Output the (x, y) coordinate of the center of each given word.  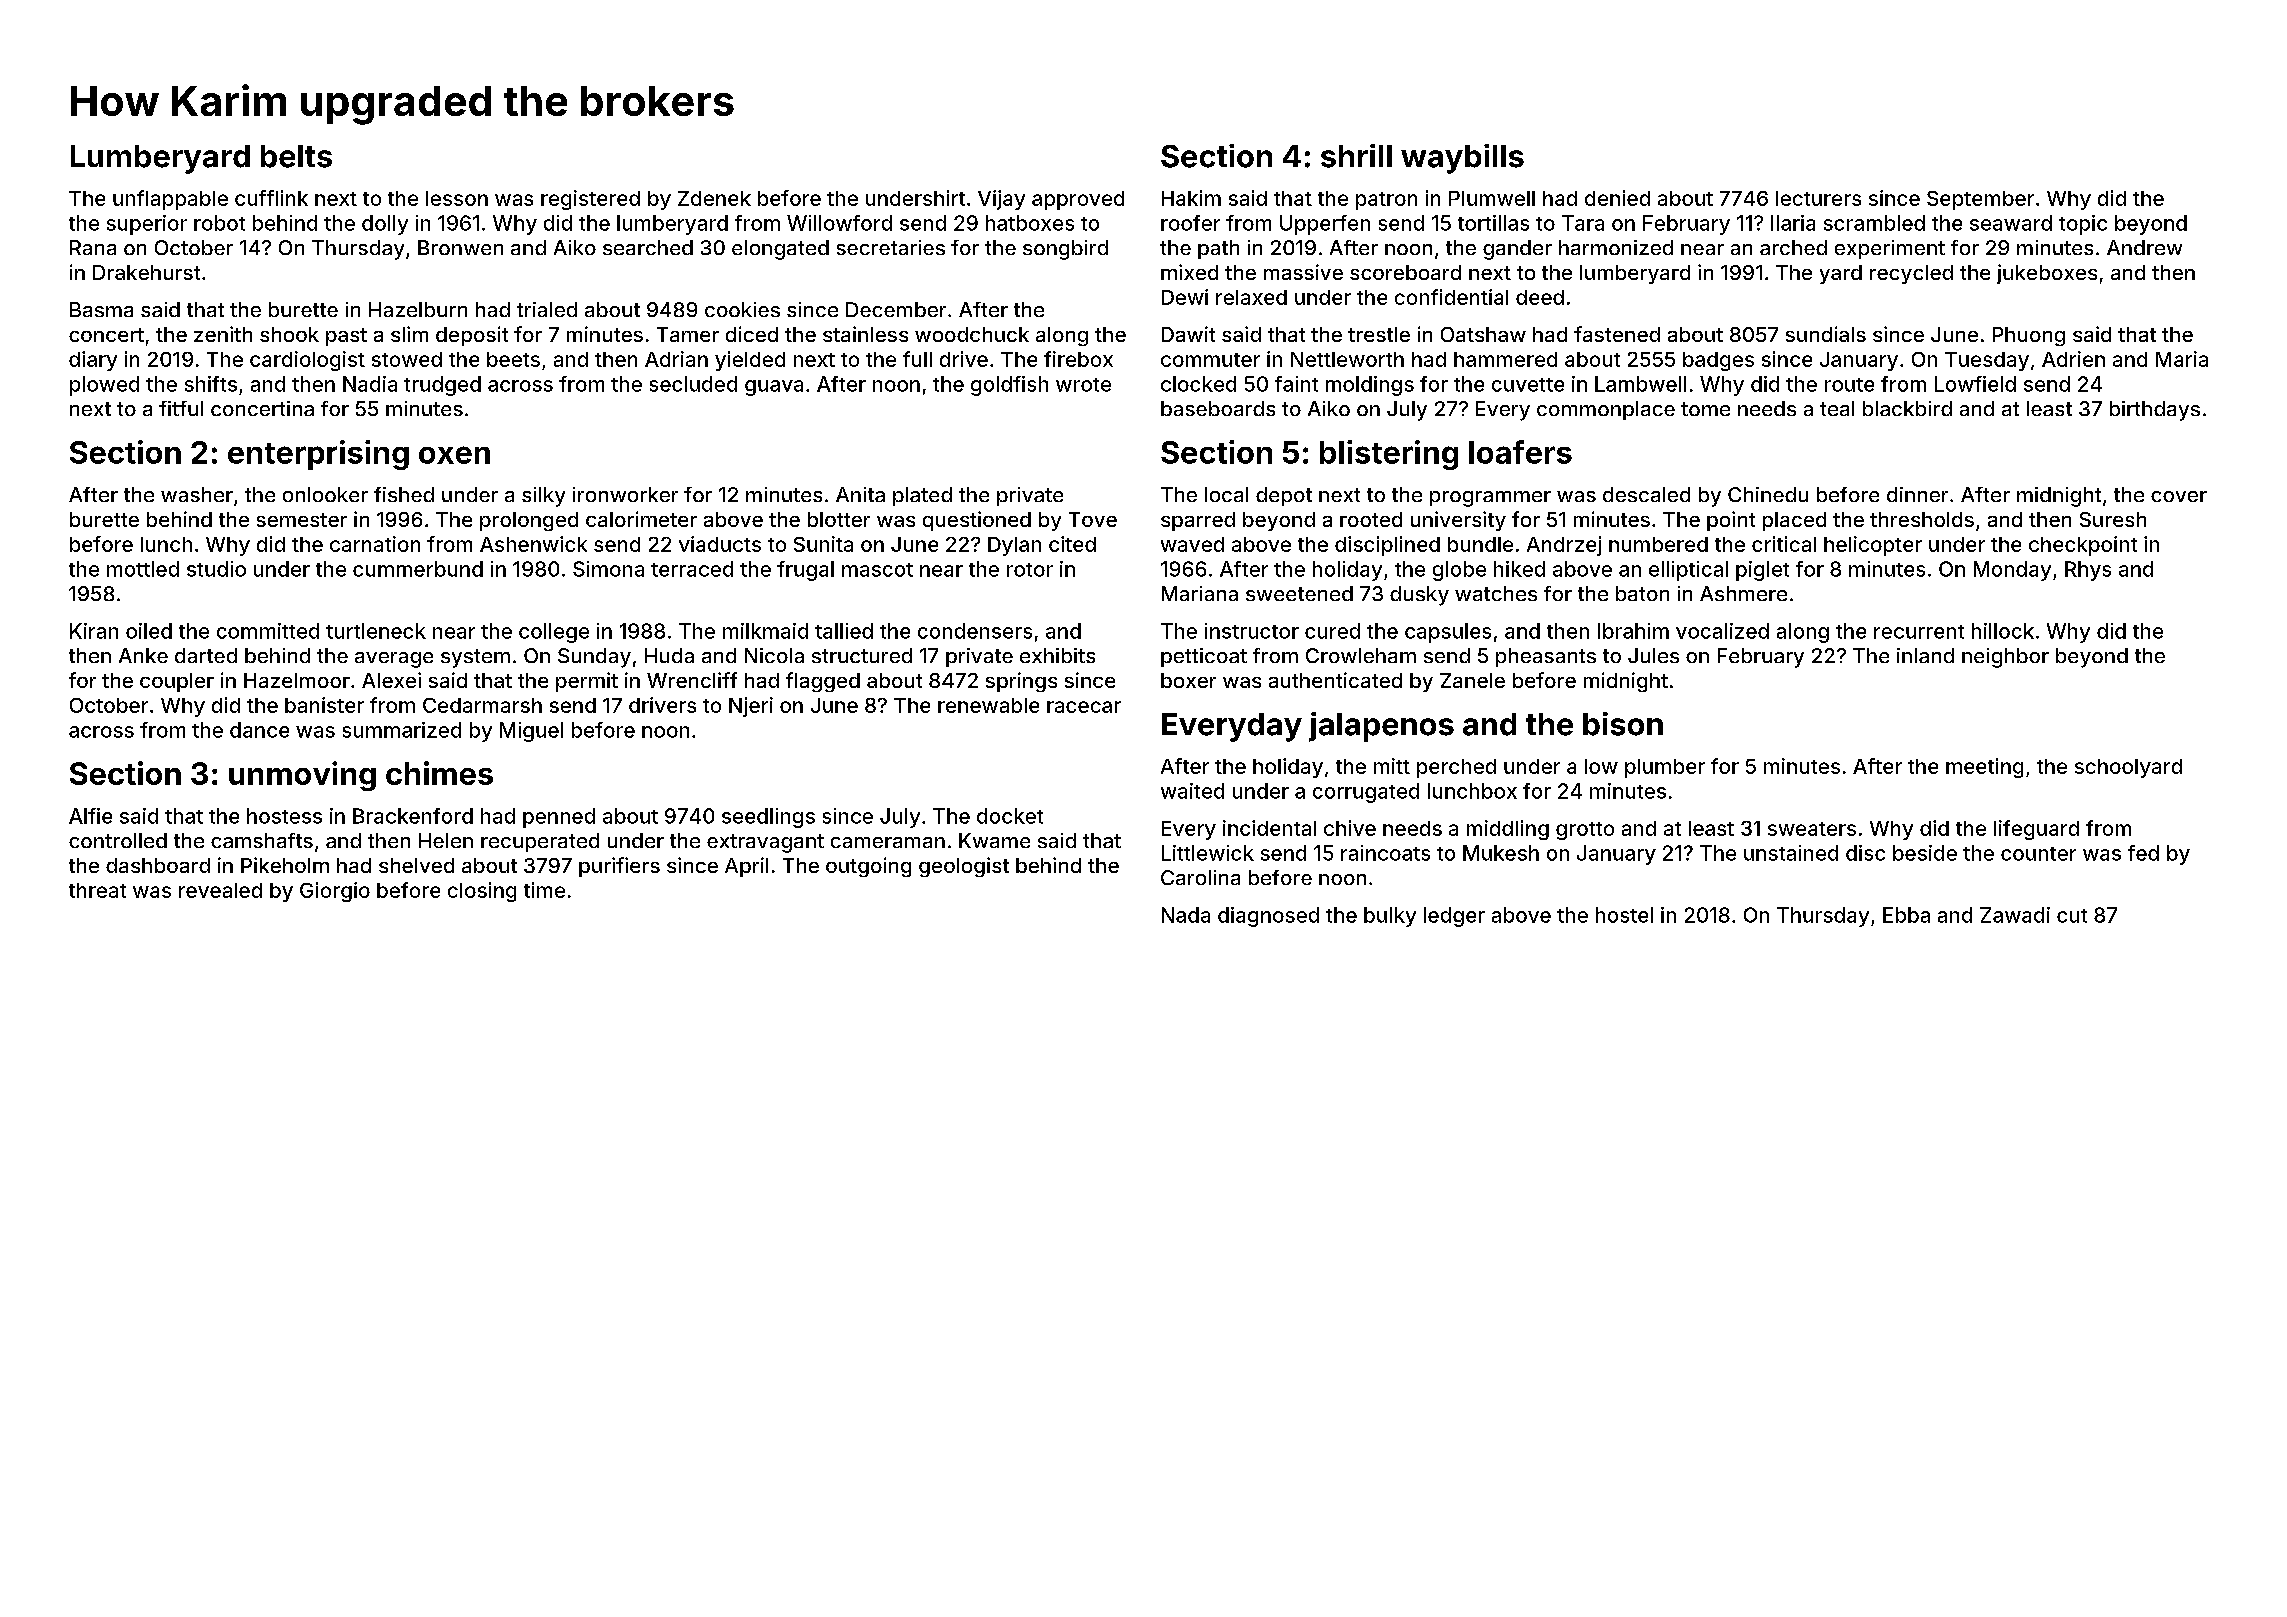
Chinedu (1768, 494)
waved (1192, 544)
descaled (1646, 494)
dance (259, 730)
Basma (101, 309)
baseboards (1218, 408)
